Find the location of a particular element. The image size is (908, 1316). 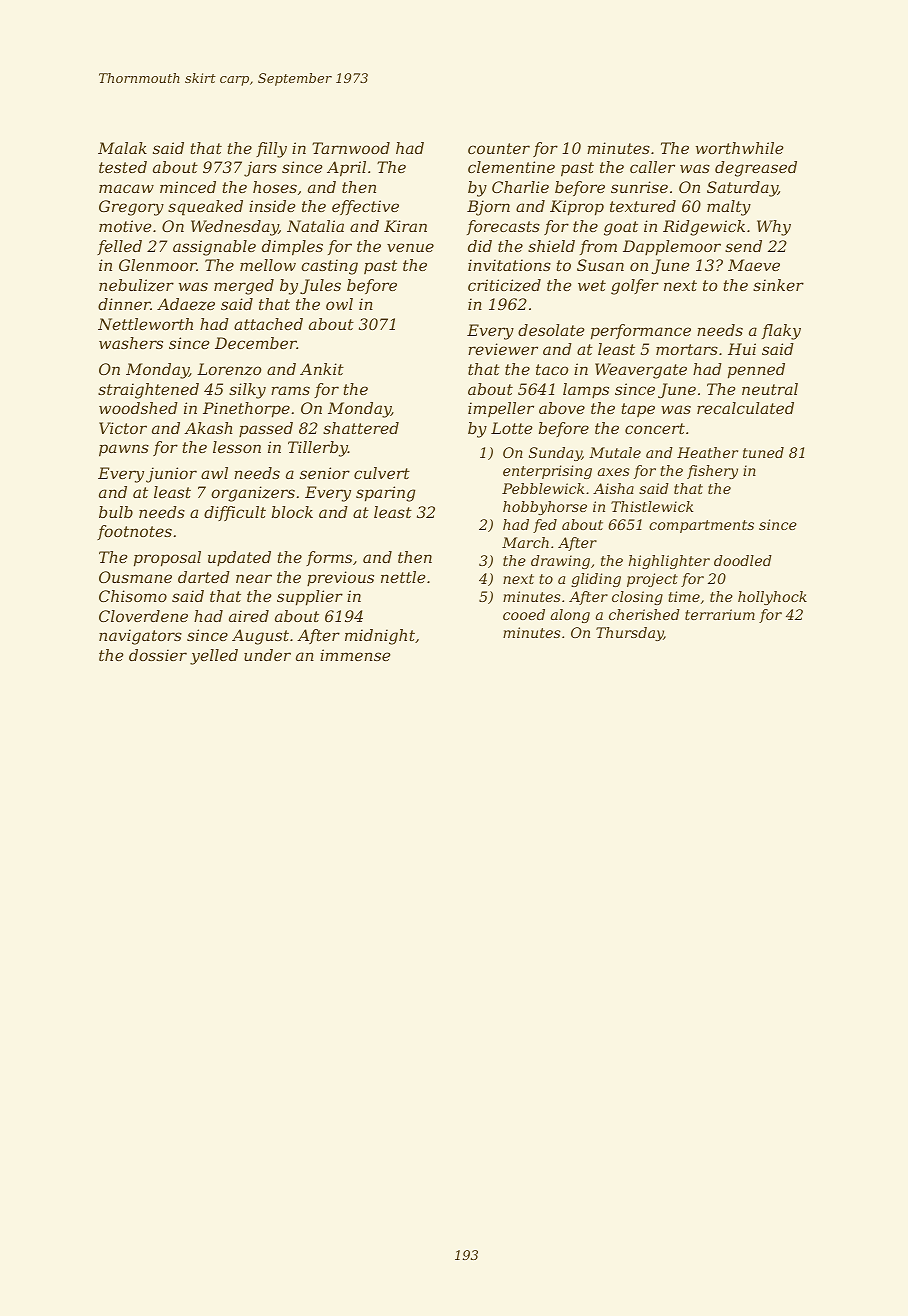

hoses is located at coordinates (275, 187).
